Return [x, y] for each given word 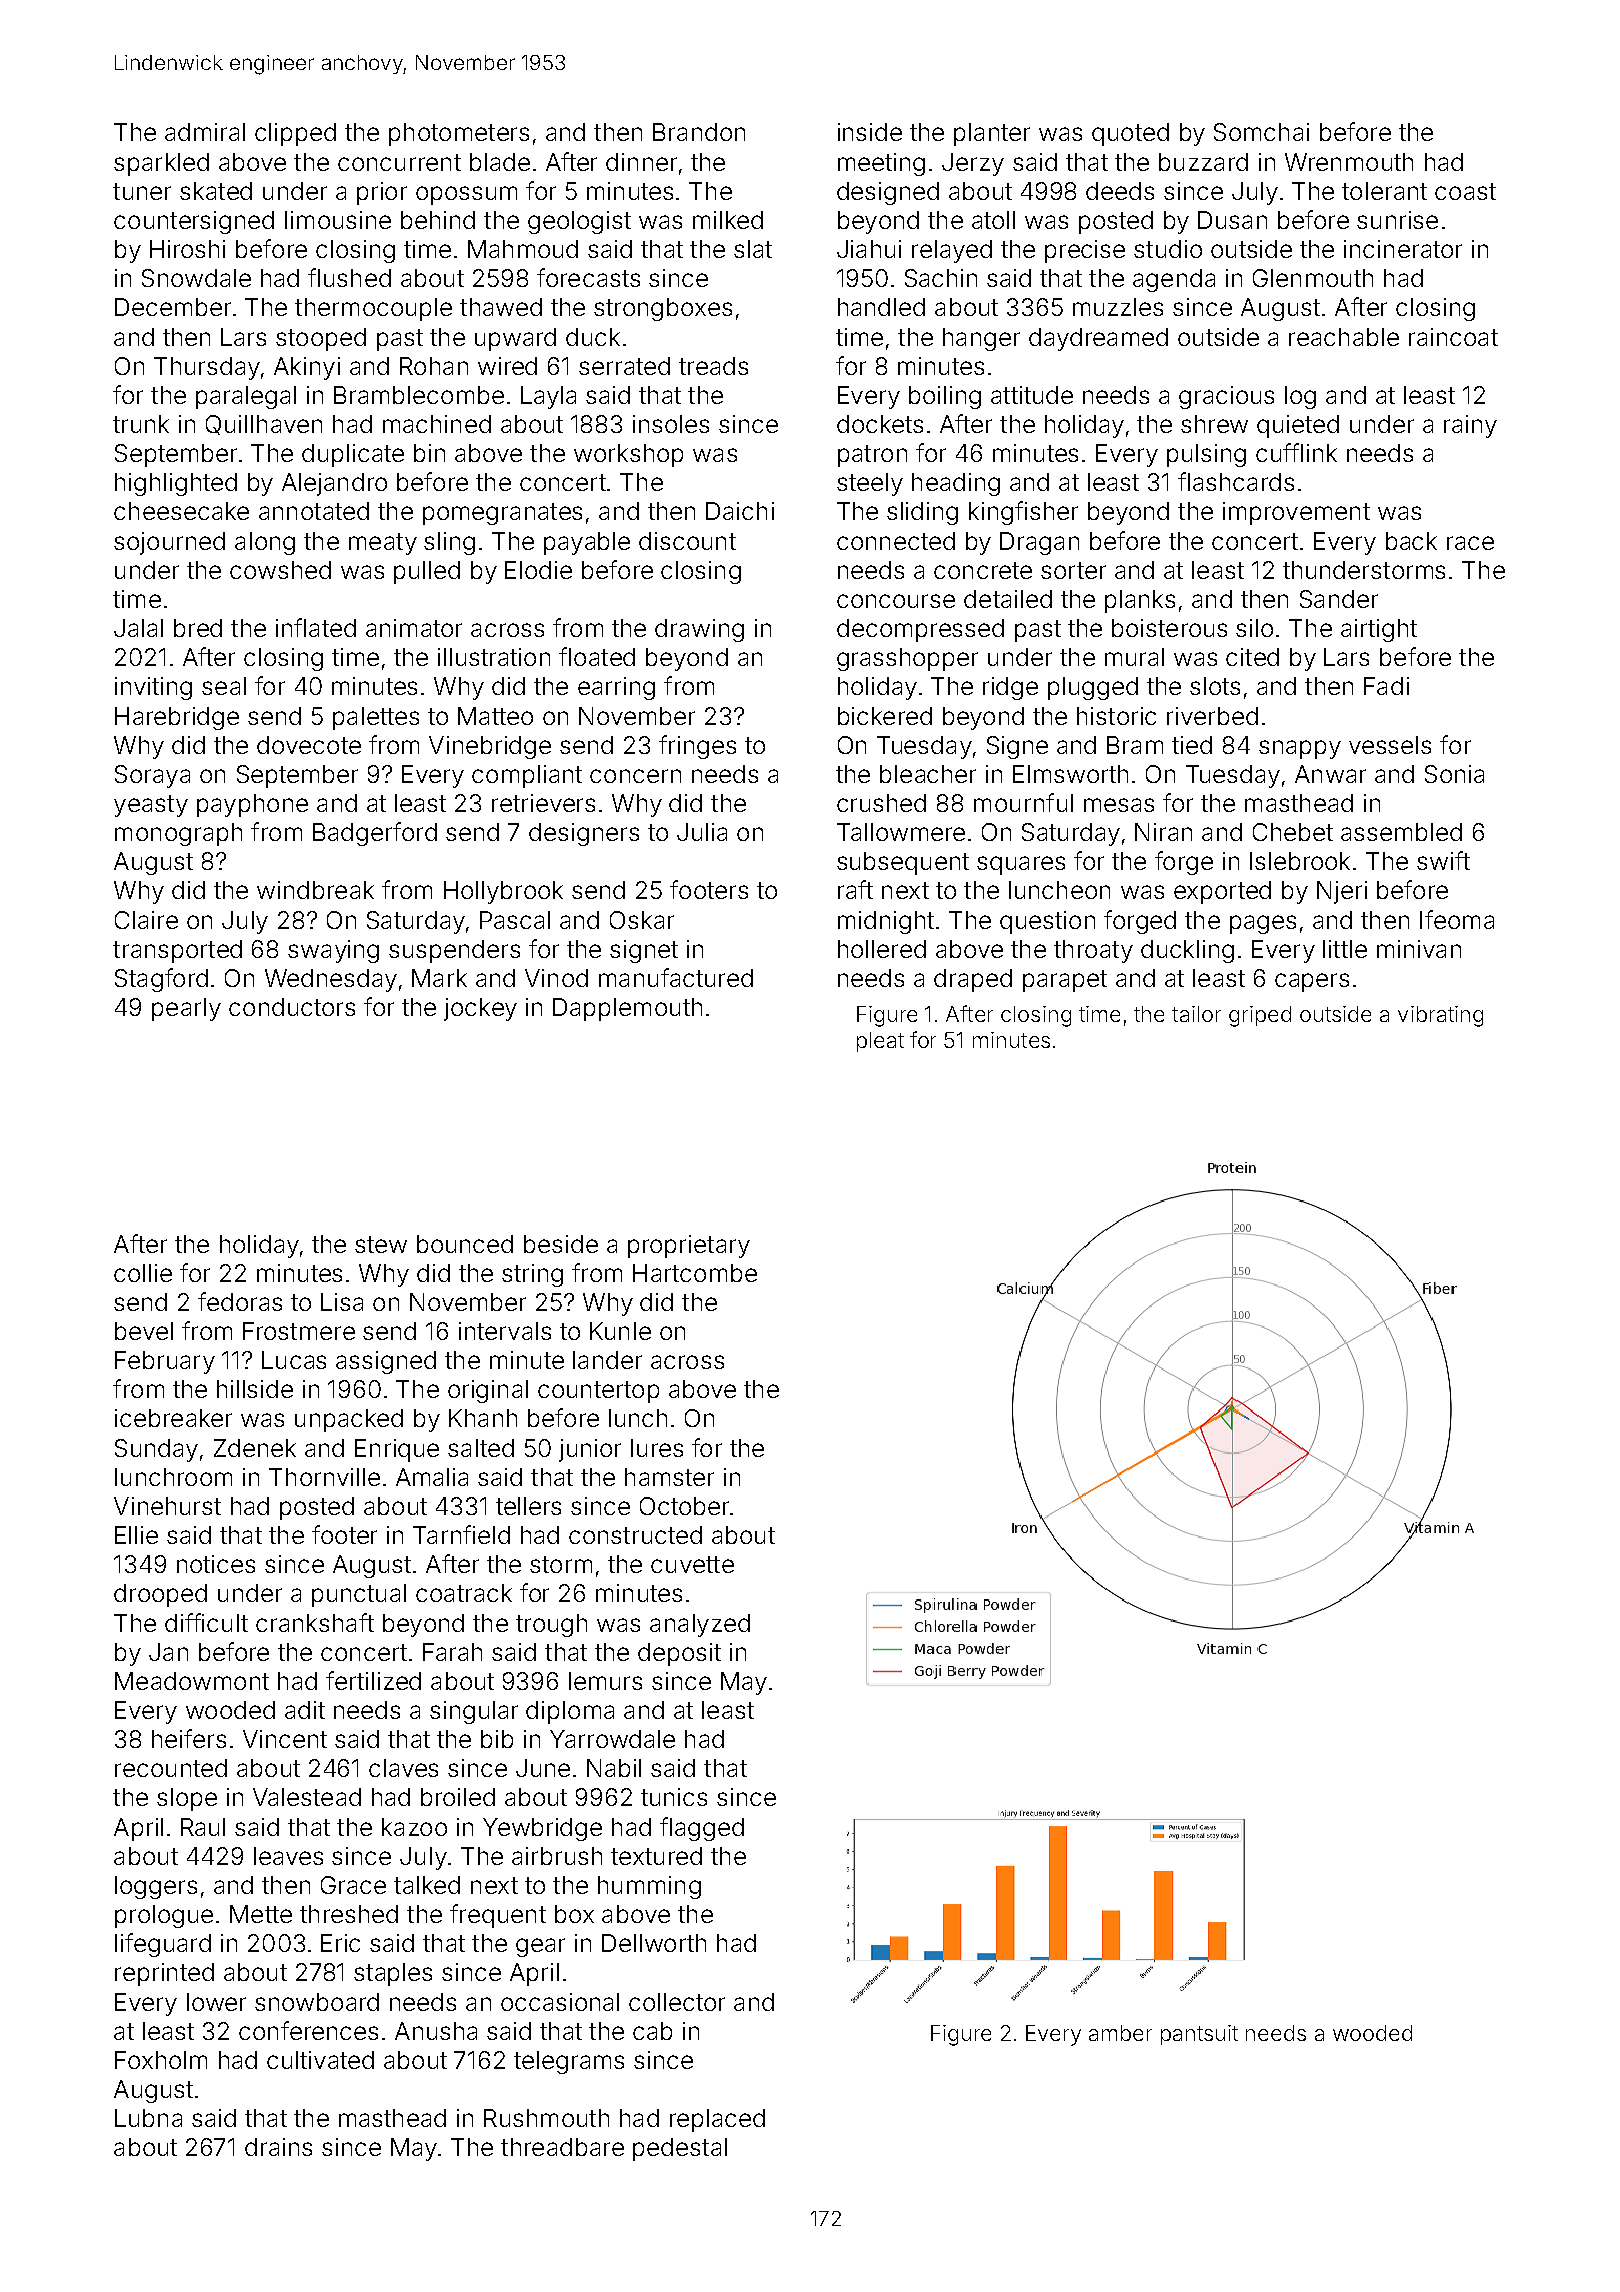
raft [855, 889]
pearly [186, 1009]
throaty [1093, 951]
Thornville [324, 1477]
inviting [153, 688]
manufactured [676, 977]
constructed [635, 1535]
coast [1465, 191]
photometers [459, 134]
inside [870, 132]
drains [278, 2147]
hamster [669, 1477]
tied [1192, 745]
